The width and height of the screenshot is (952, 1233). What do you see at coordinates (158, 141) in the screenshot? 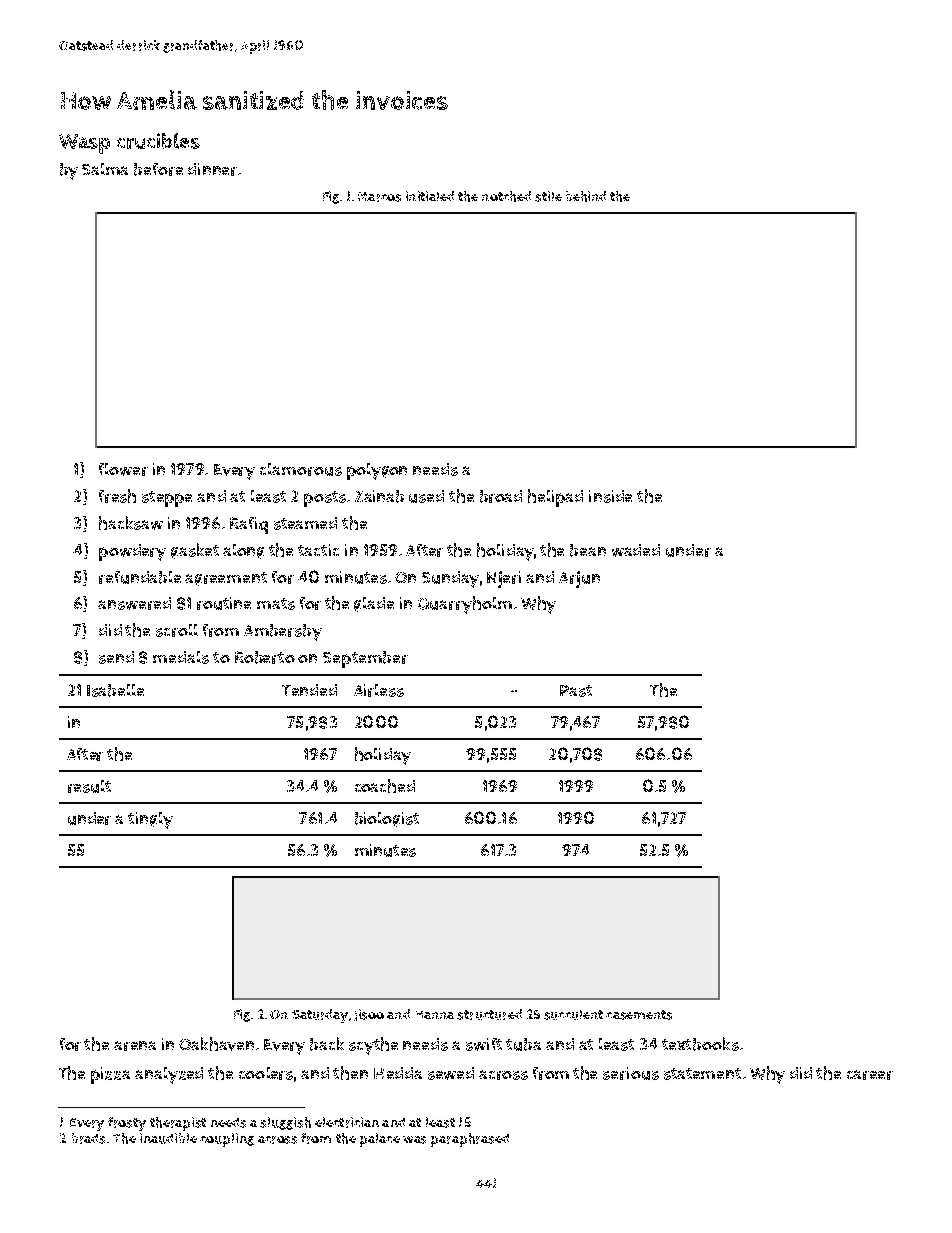
I see `crucibles` at bounding box center [158, 141].
